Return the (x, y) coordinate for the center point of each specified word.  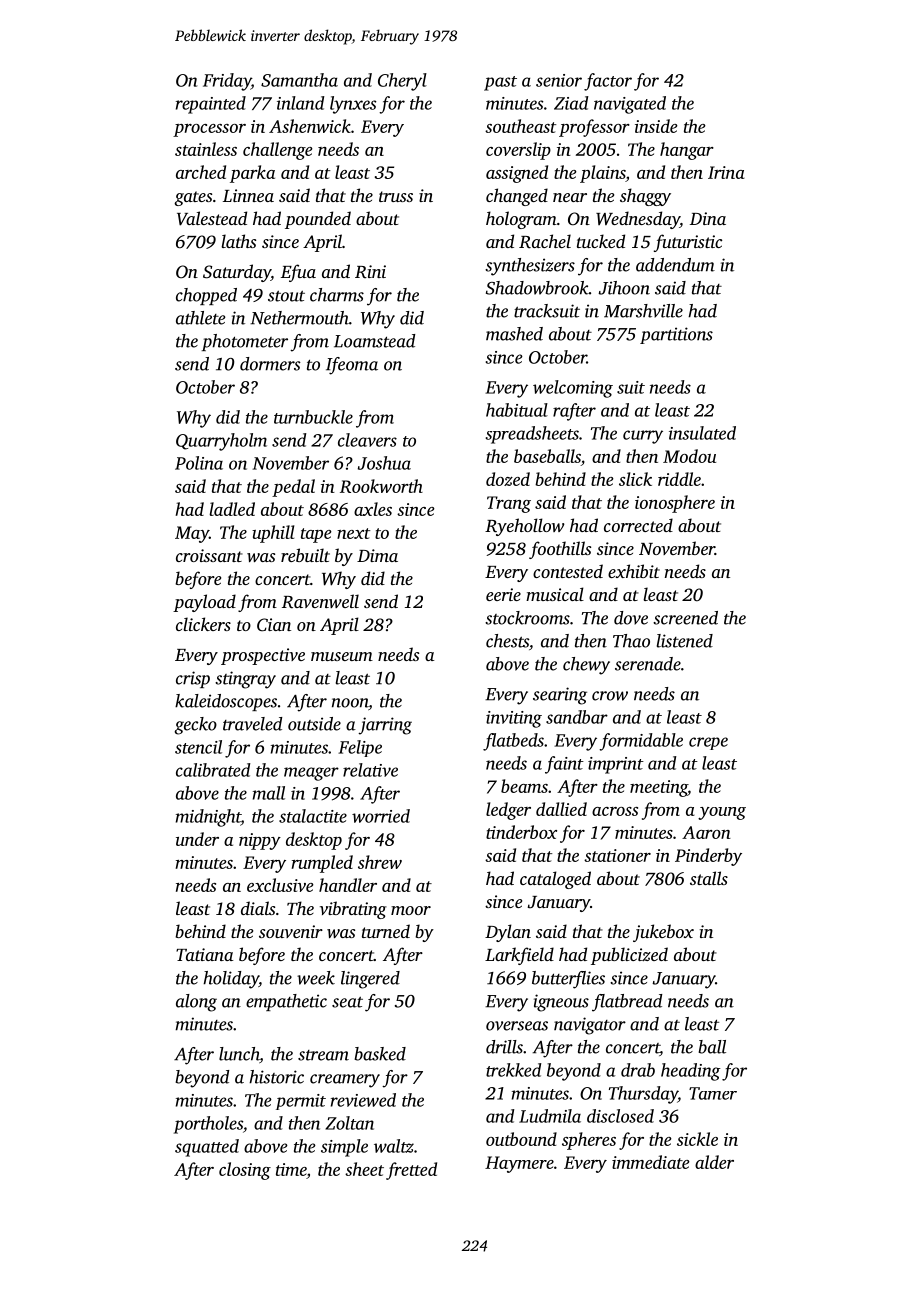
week (316, 978)
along (196, 1003)
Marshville (643, 311)
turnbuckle (313, 417)
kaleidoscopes (226, 702)
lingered (370, 980)
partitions (676, 335)
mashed (514, 334)
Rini (370, 271)
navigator (590, 1026)
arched (201, 172)
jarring (385, 726)
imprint (616, 765)
